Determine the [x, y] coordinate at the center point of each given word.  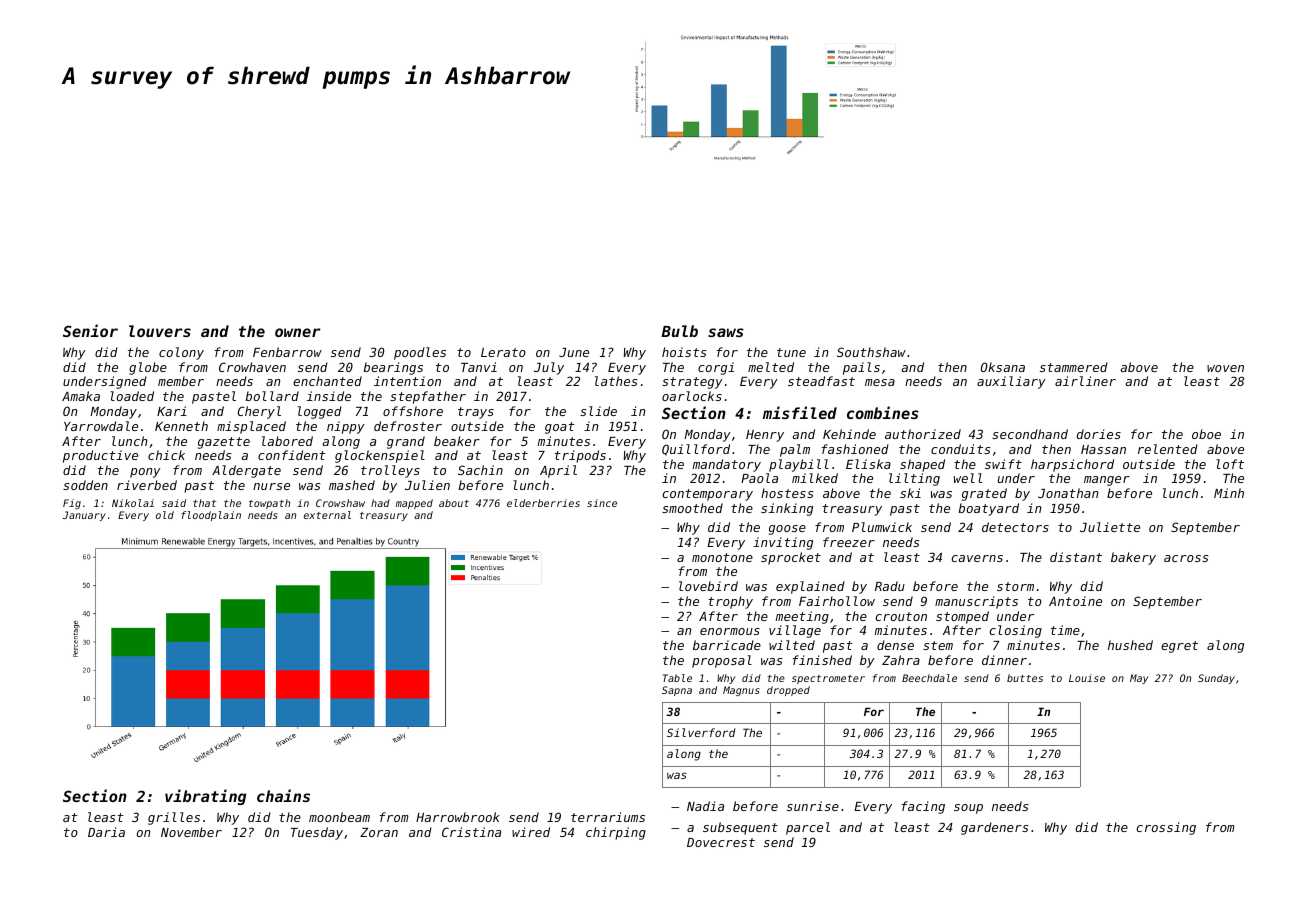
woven [1225, 368]
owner [298, 332]
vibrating [205, 797]
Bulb [679, 331]
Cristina [471, 832]
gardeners [994, 828]
